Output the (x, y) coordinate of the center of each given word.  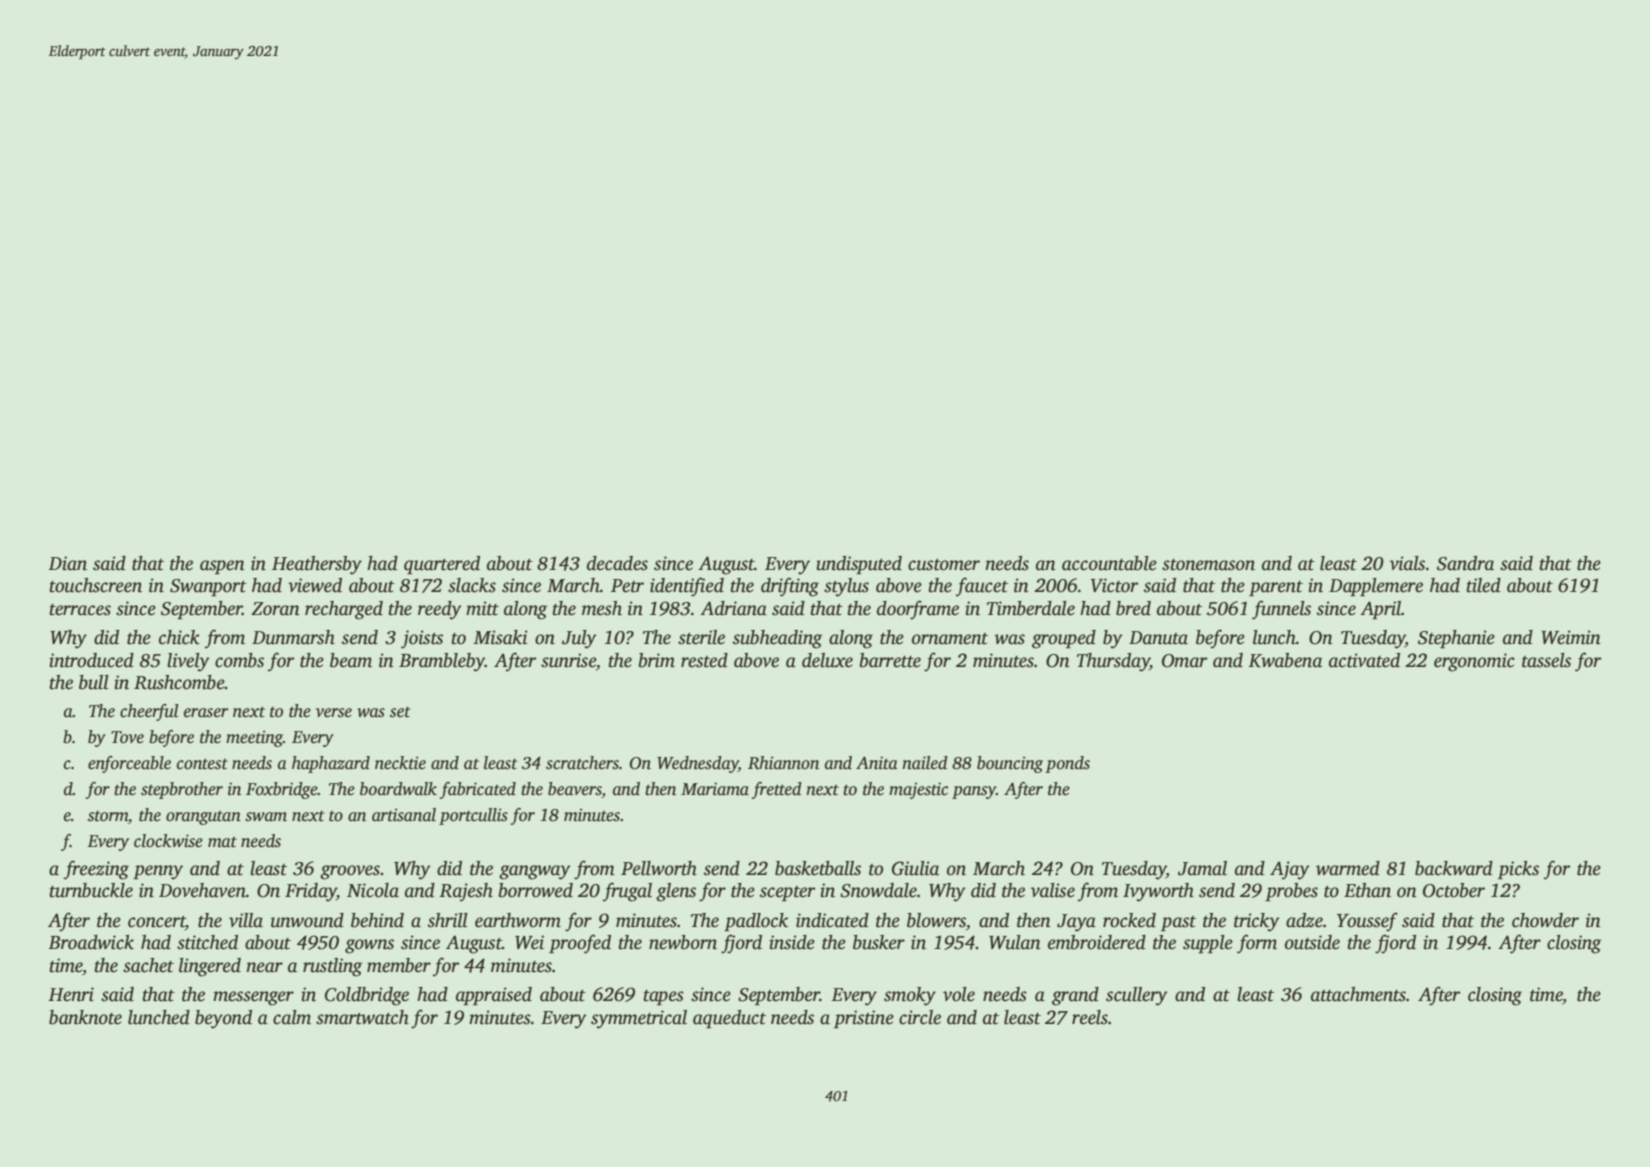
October (1454, 890)
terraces (80, 610)
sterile (701, 637)
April (1380, 610)
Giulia (915, 868)
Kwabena (1285, 660)
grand (1075, 996)
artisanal (404, 815)
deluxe (827, 660)
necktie (400, 763)
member (399, 965)
